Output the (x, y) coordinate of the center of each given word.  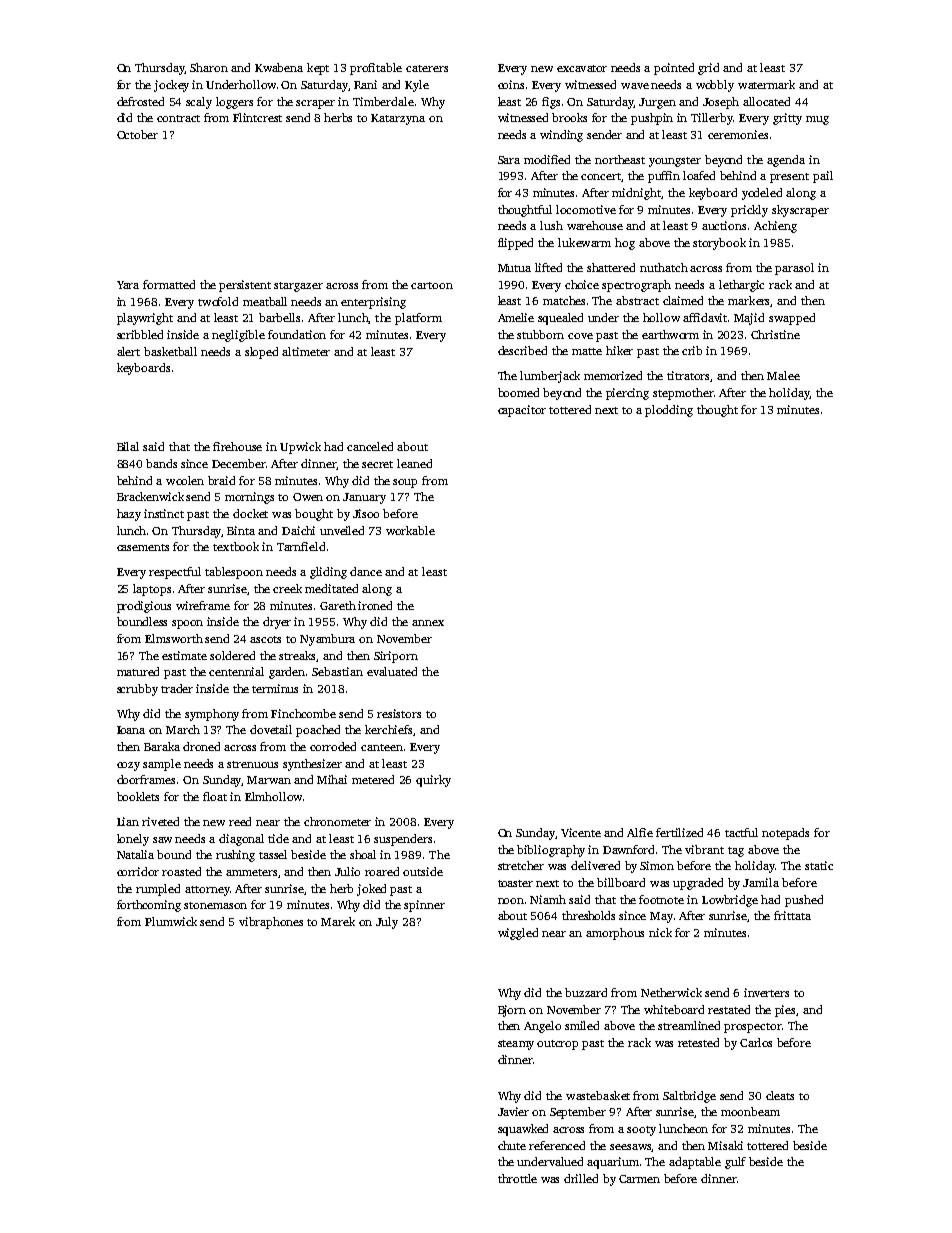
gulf (735, 1163)
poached (318, 731)
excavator (582, 68)
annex (428, 623)
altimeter (306, 351)
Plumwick (171, 921)
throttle (517, 1178)
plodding (669, 411)
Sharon (209, 67)
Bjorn (512, 1011)
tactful (741, 832)
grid (708, 69)
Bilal (128, 446)
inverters (766, 992)
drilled (581, 1178)
